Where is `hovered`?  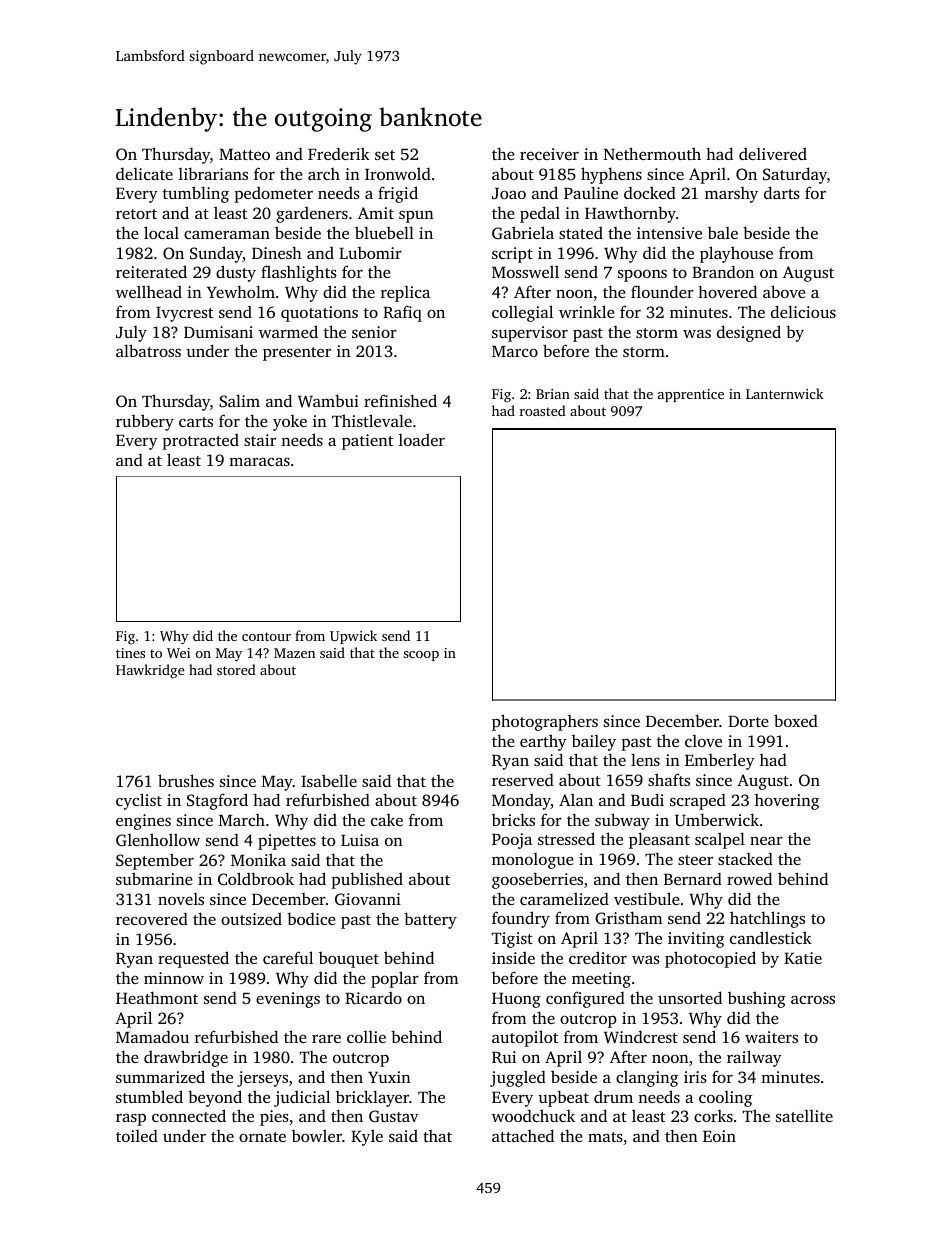 hovered is located at coordinates (727, 291).
